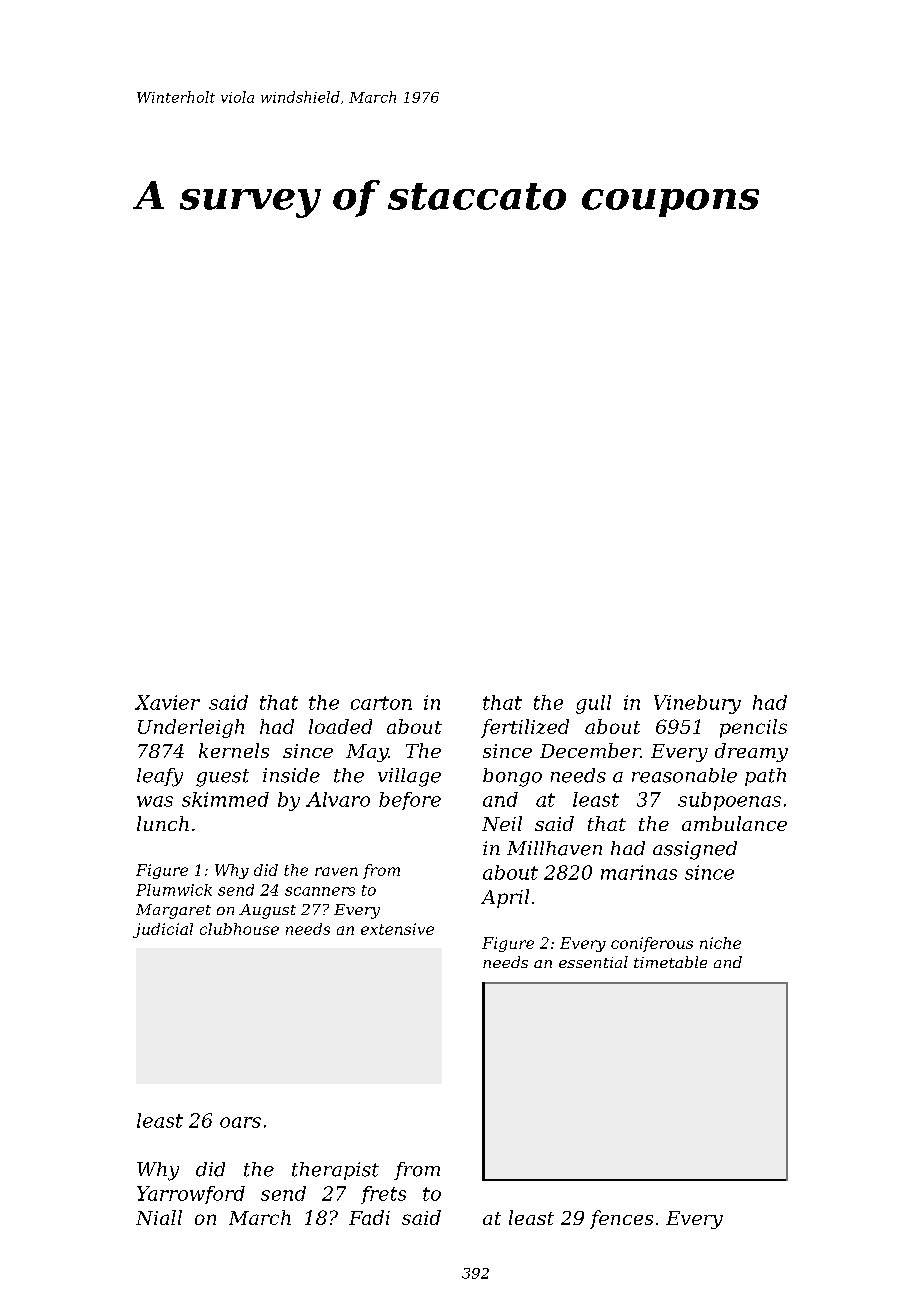 The height and width of the screenshot is (1311, 924). I want to click on oars, so click(240, 1122).
